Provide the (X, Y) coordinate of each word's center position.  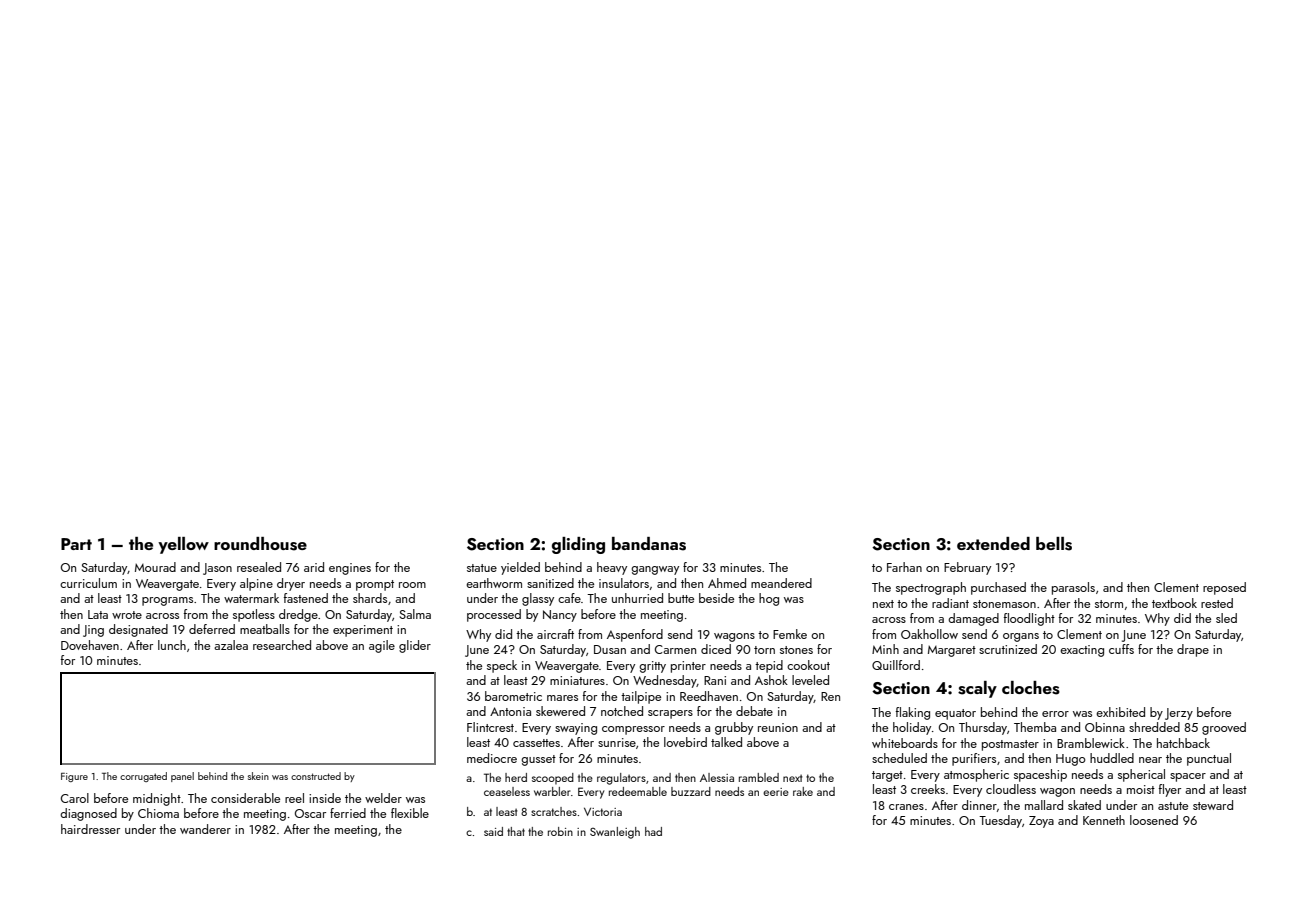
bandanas (649, 544)
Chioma (158, 813)
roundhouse (260, 544)
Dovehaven (90, 645)
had (653, 831)
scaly (977, 689)
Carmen (675, 649)
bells (1054, 544)
